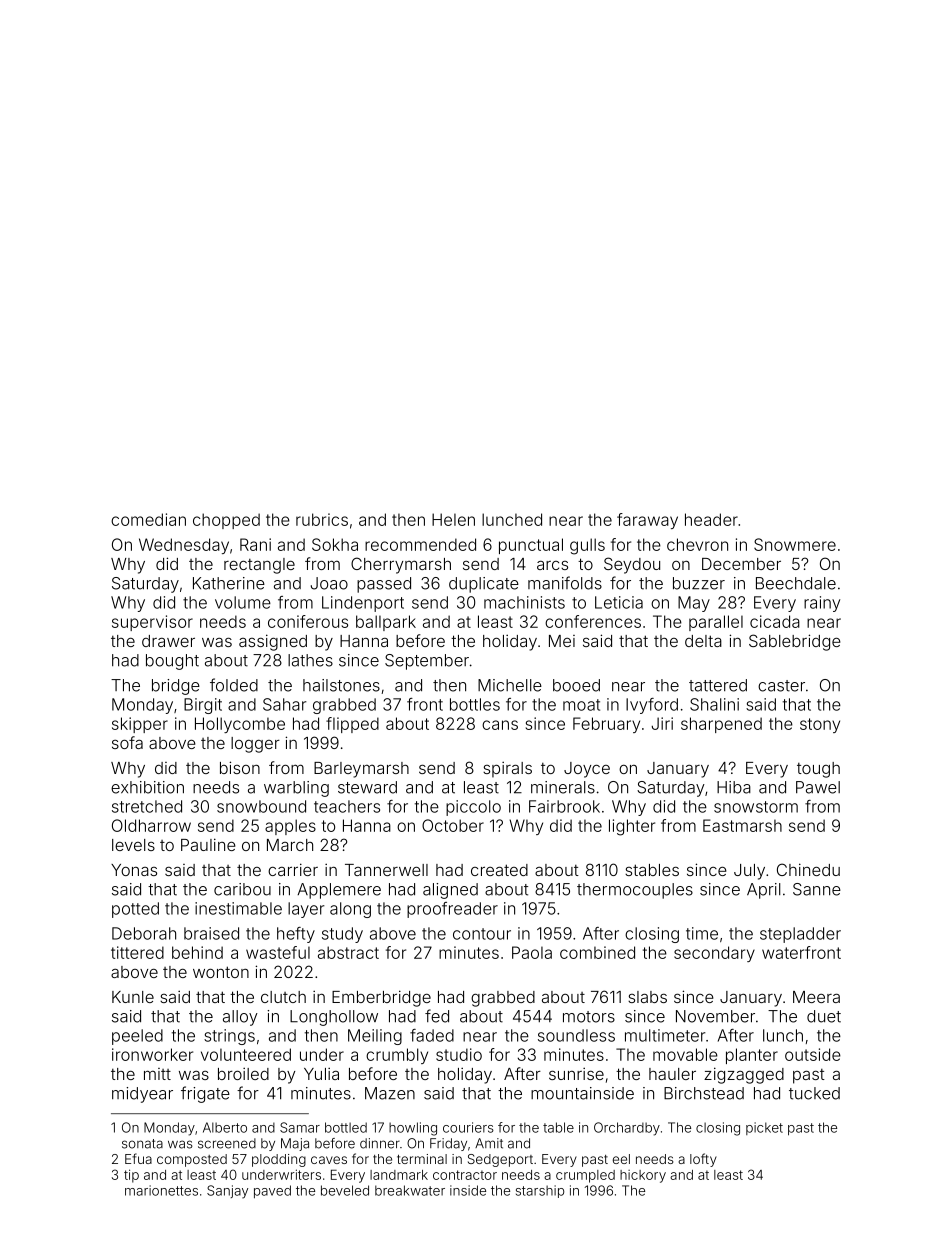 Image resolution: width=952 pixels, height=1233 pixels. Describe the element at coordinates (453, 519) in the document. I see `Helen` at that location.
